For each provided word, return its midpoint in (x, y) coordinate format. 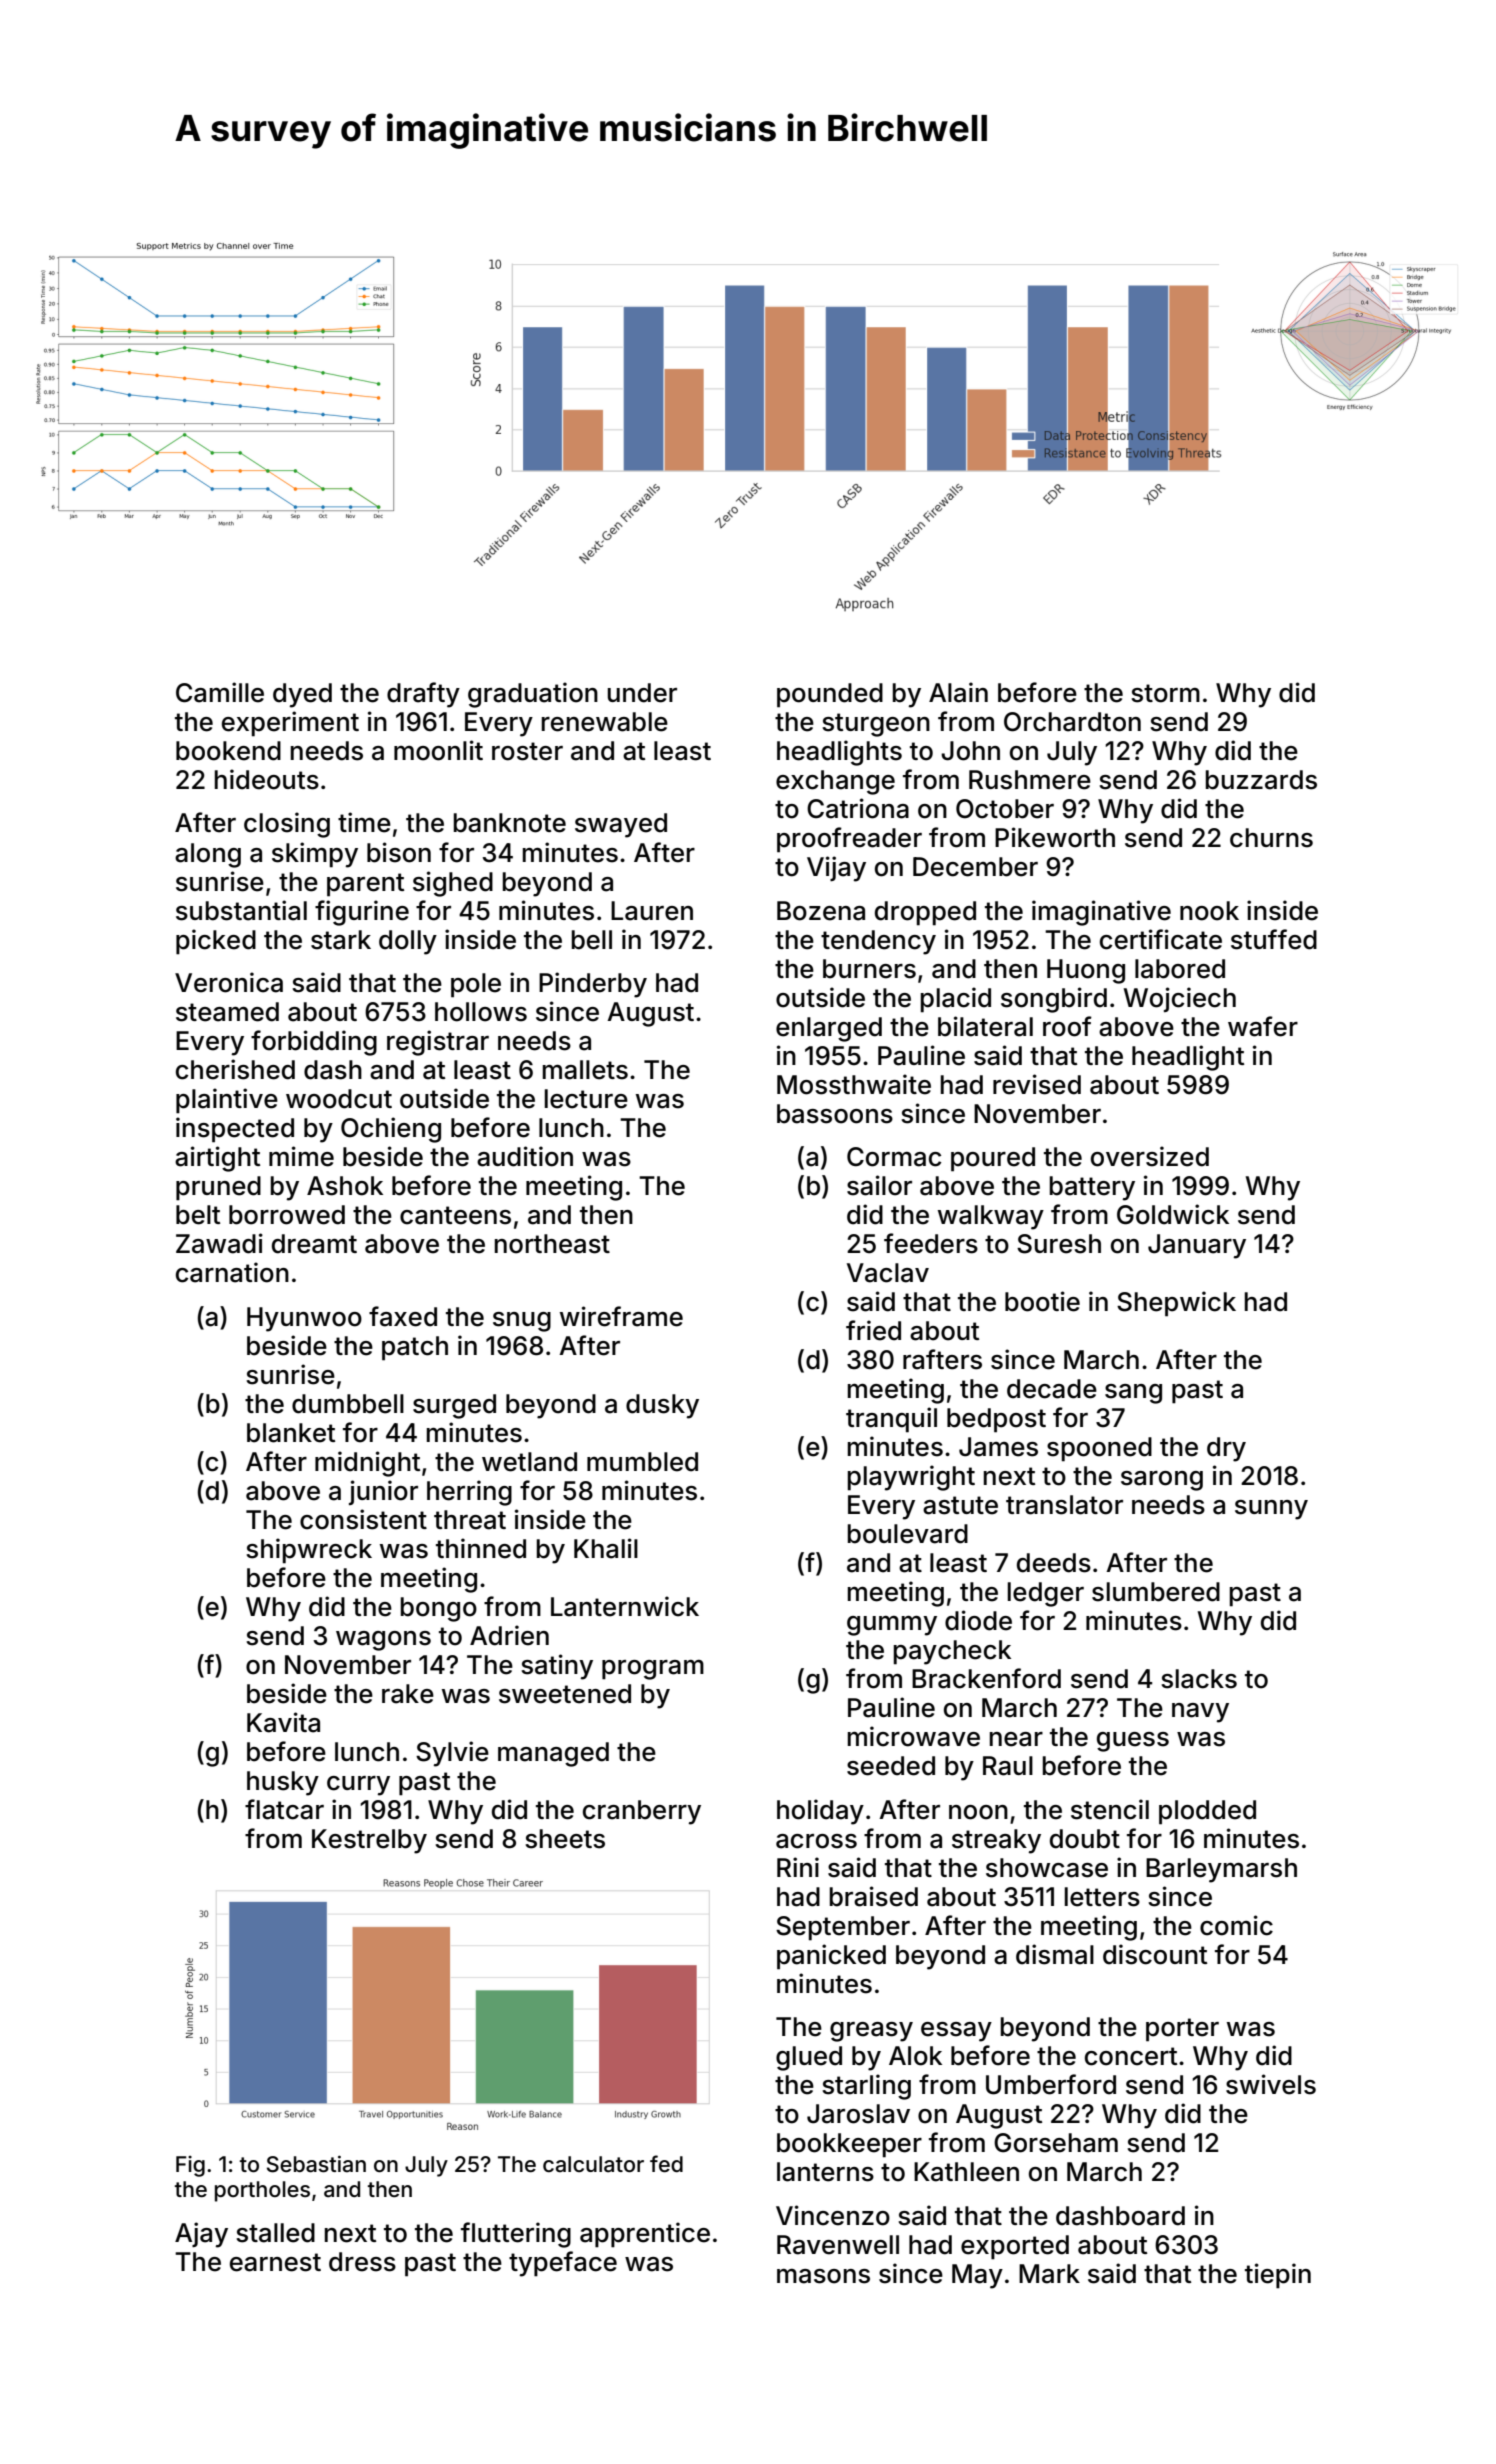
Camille (220, 692)
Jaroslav (858, 2114)
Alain (958, 692)
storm (1165, 693)
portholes (262, 2191)
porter (1182, 2030)
